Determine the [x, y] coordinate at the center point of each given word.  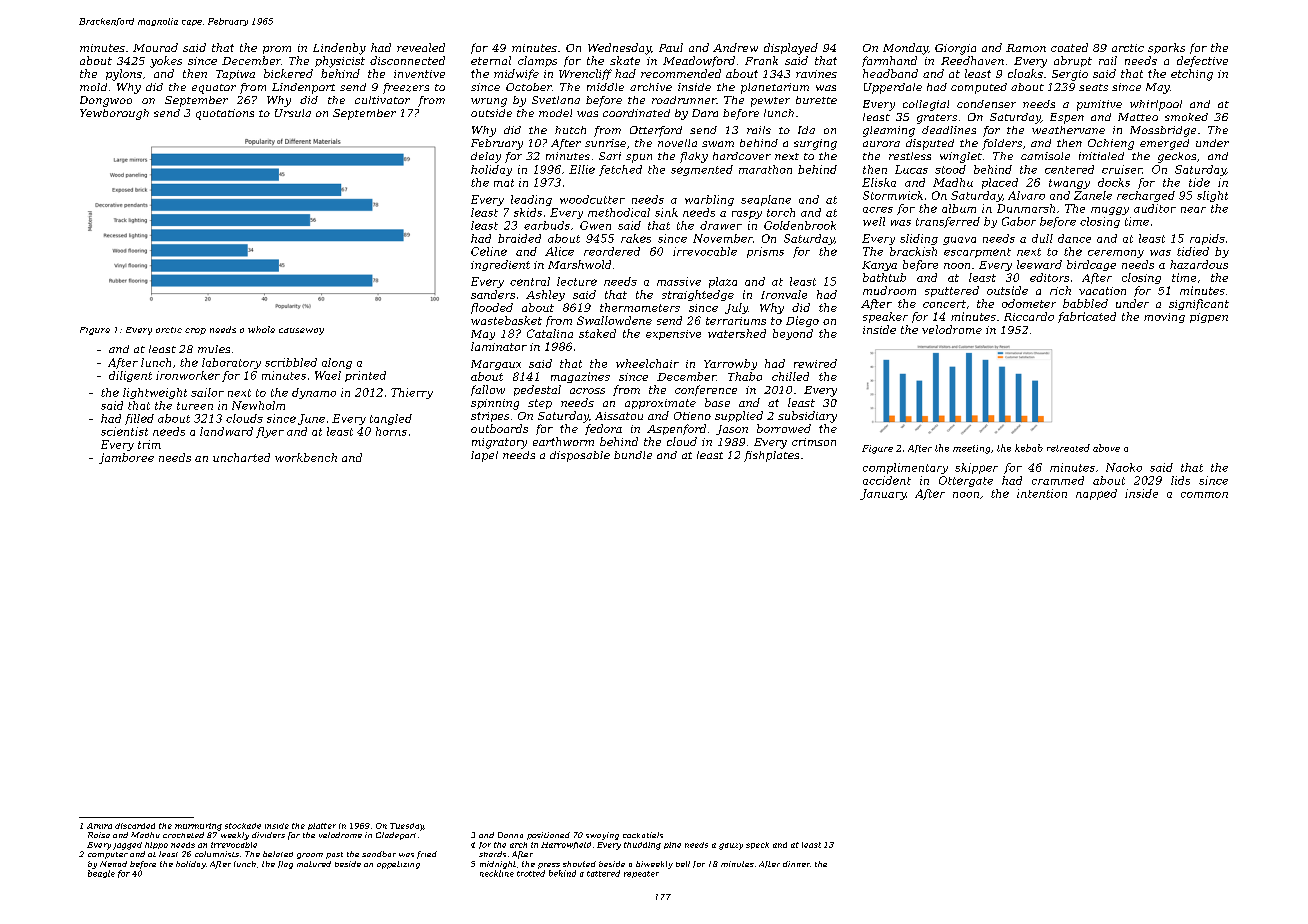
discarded [135, 826]
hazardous [1199, 264]
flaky [694, 157]
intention [1042, 493]
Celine [489, 251]
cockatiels [643, 835]
